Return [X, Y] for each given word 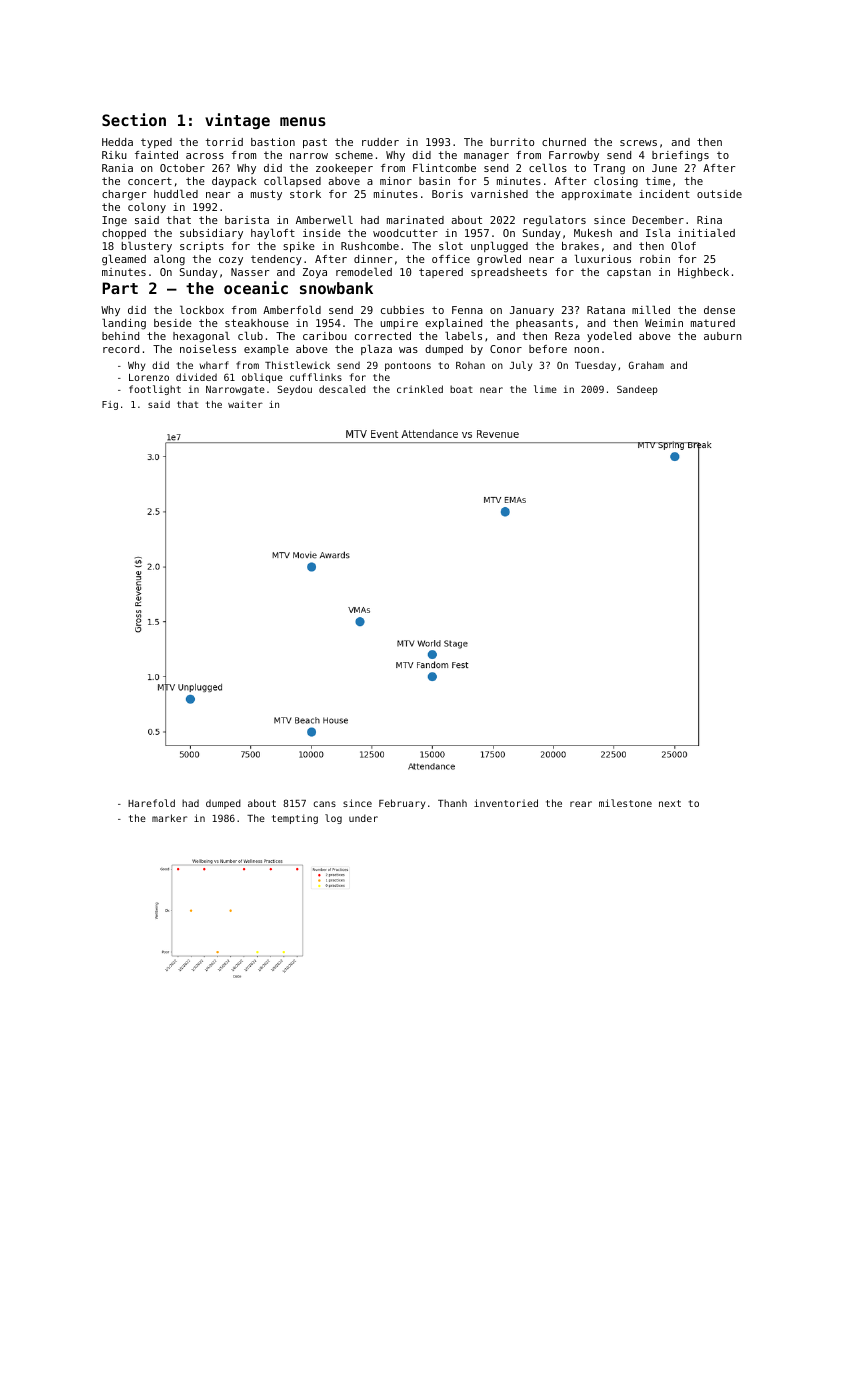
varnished [499, 194]
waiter [245, 404]
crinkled [420, 389]
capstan [629, 273]
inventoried [506, 803]
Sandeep [637, 390]
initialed [706, 233]
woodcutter [405, 233]
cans [324, 804]
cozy [231, 261]
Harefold [151, 803]
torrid [224, 142]
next [670, 803]
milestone [625, 803]
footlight [155, 390]
